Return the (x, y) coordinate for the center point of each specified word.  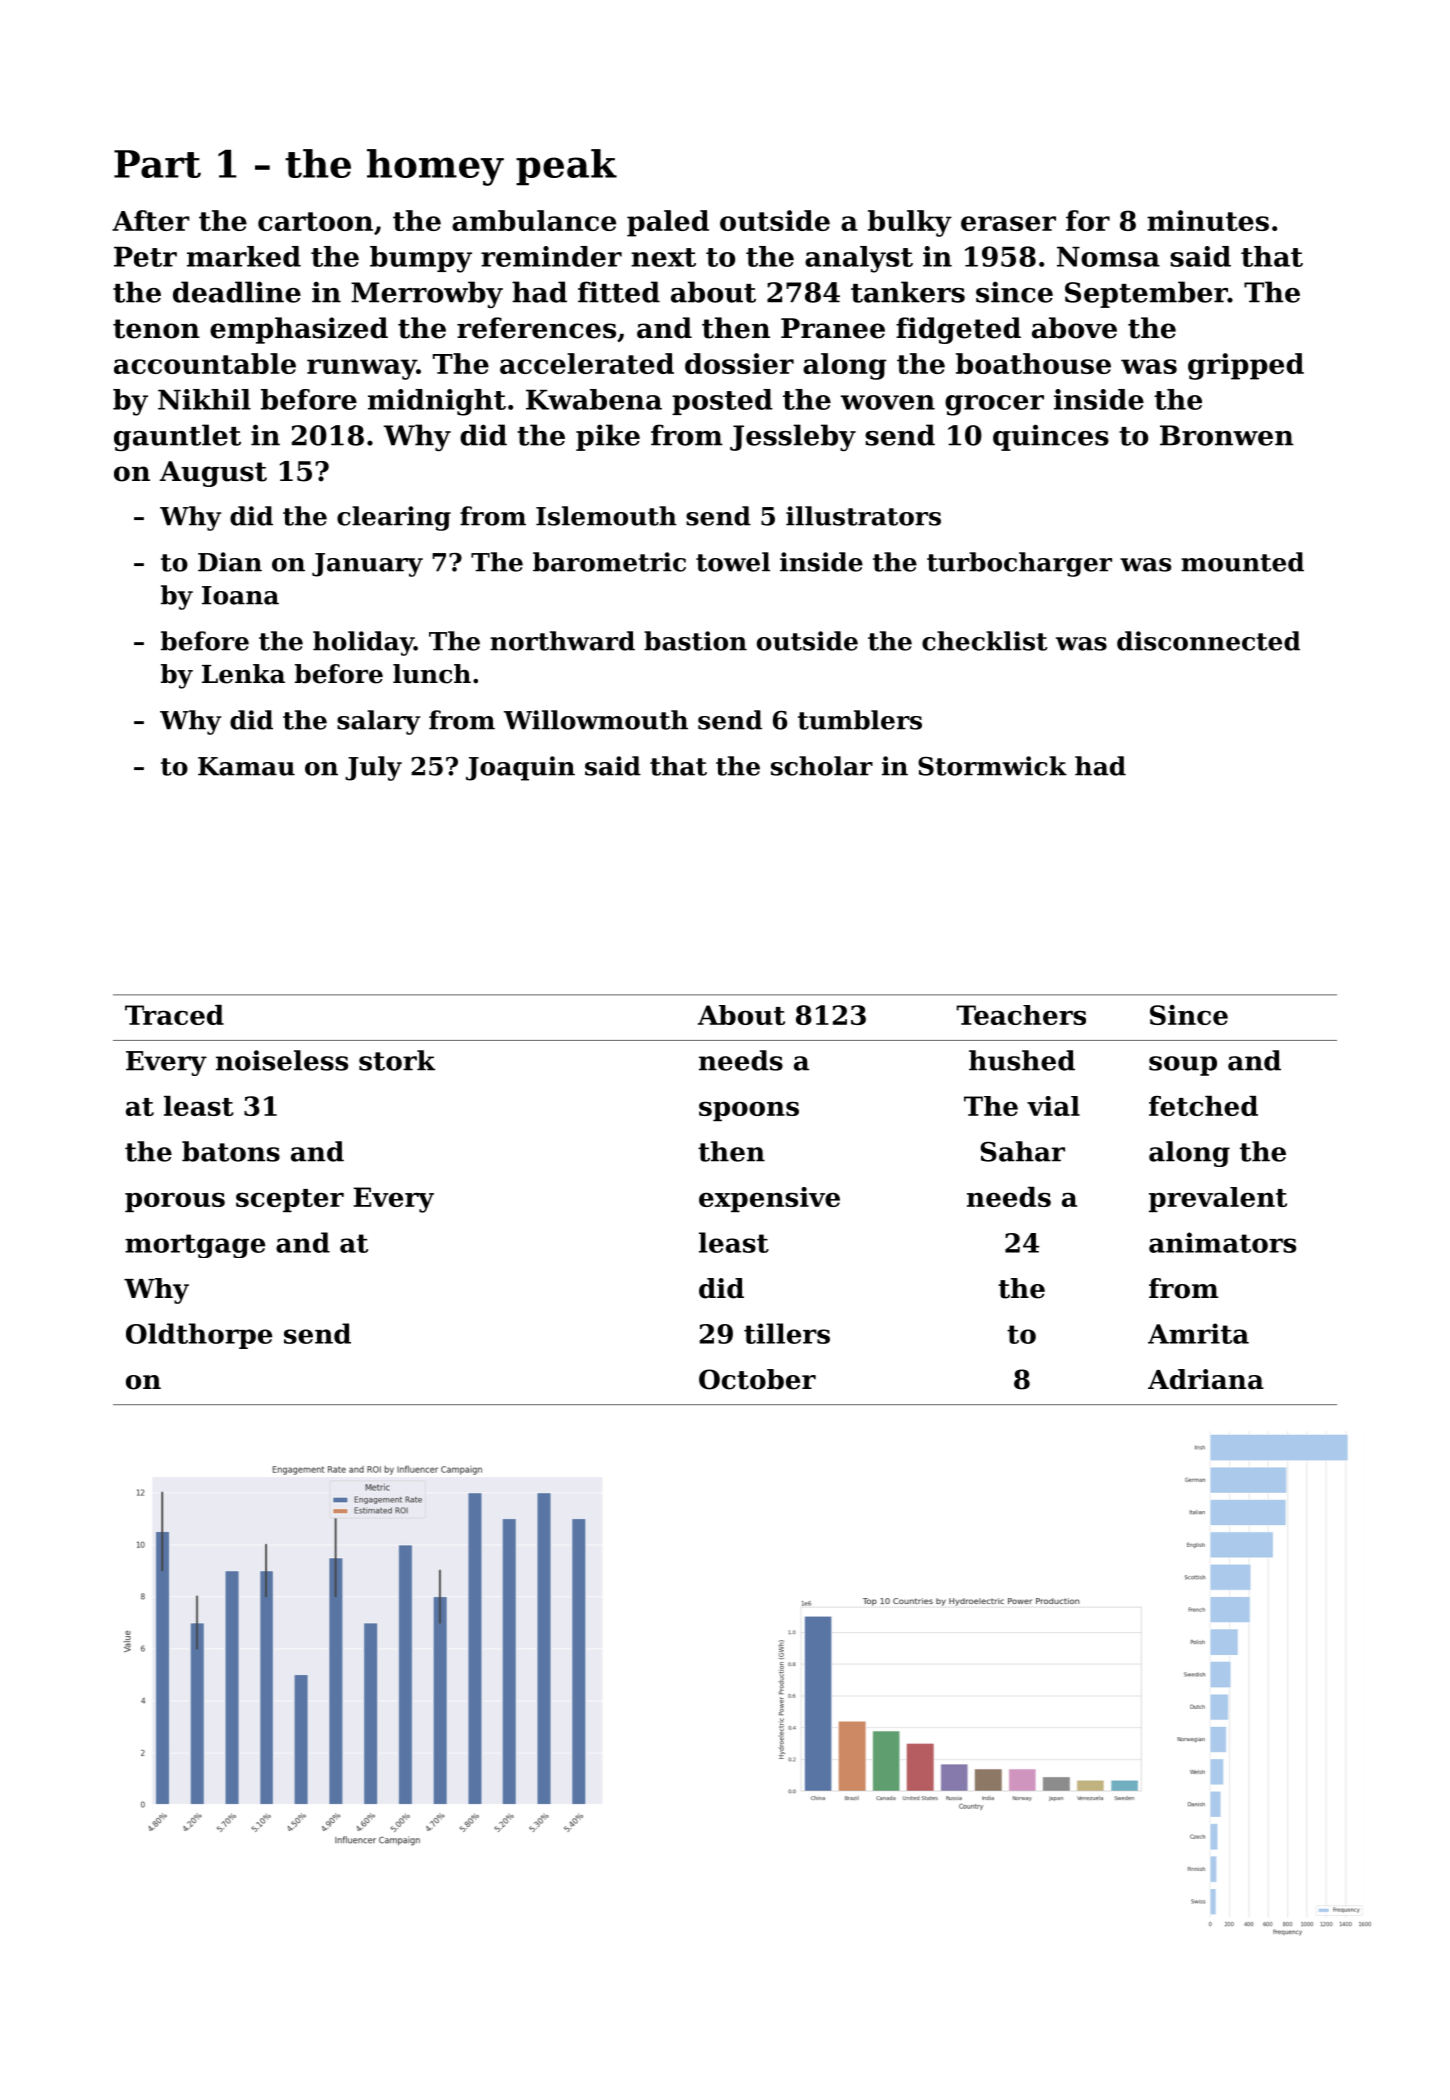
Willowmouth (596, 720)
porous (175, 1202)
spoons (749, 1111)
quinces (1051, 437)
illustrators (863, 516)
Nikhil (204, 399)
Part (157, 164)
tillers (787, 1333)
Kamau (246, 766)
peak (566, 167)
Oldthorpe (199, 1336)
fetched (1203, 1106)
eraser (1008, 223)
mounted (1242, 562)
